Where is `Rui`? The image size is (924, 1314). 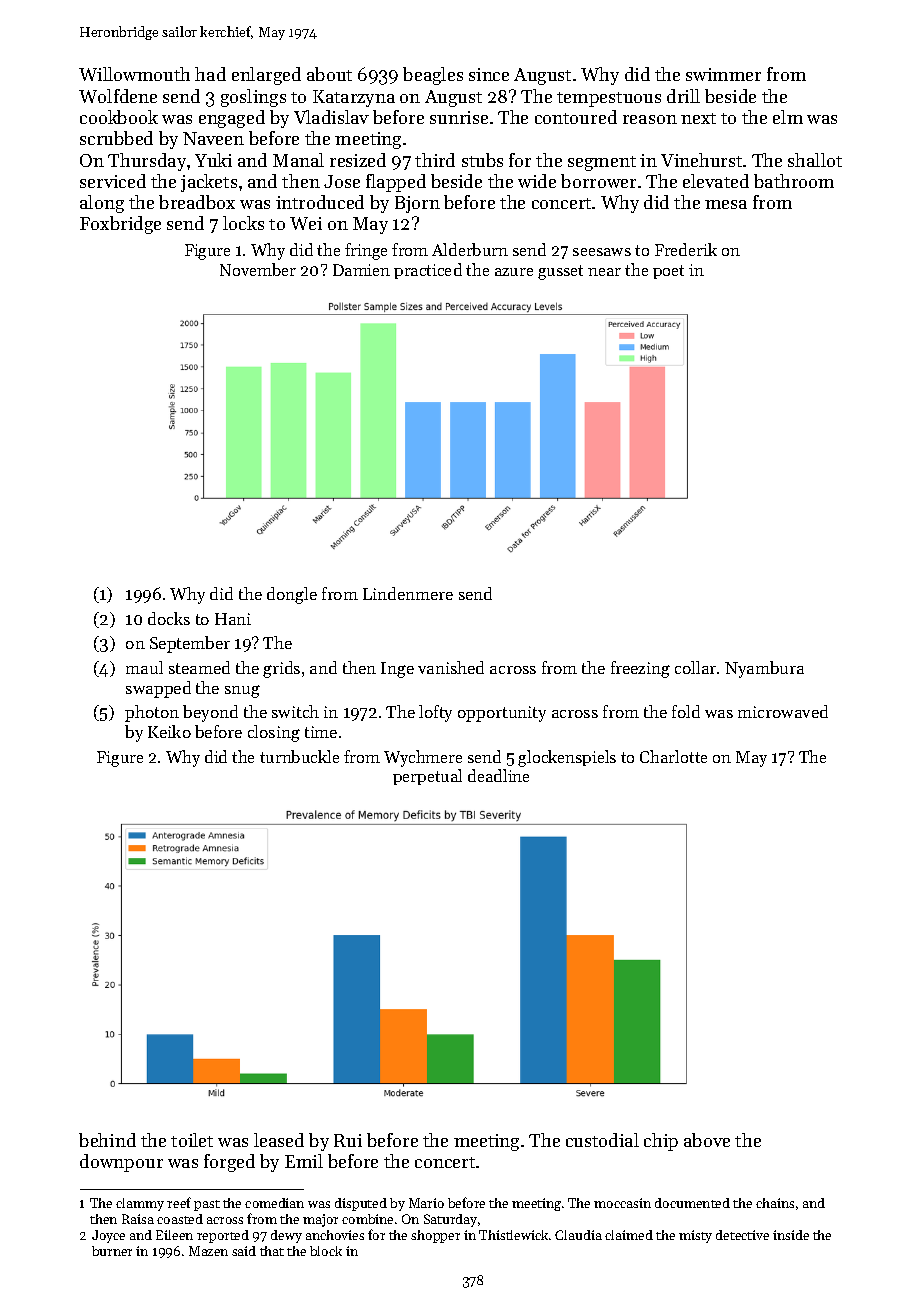
Rui is located at coordinates (348, 1140).
